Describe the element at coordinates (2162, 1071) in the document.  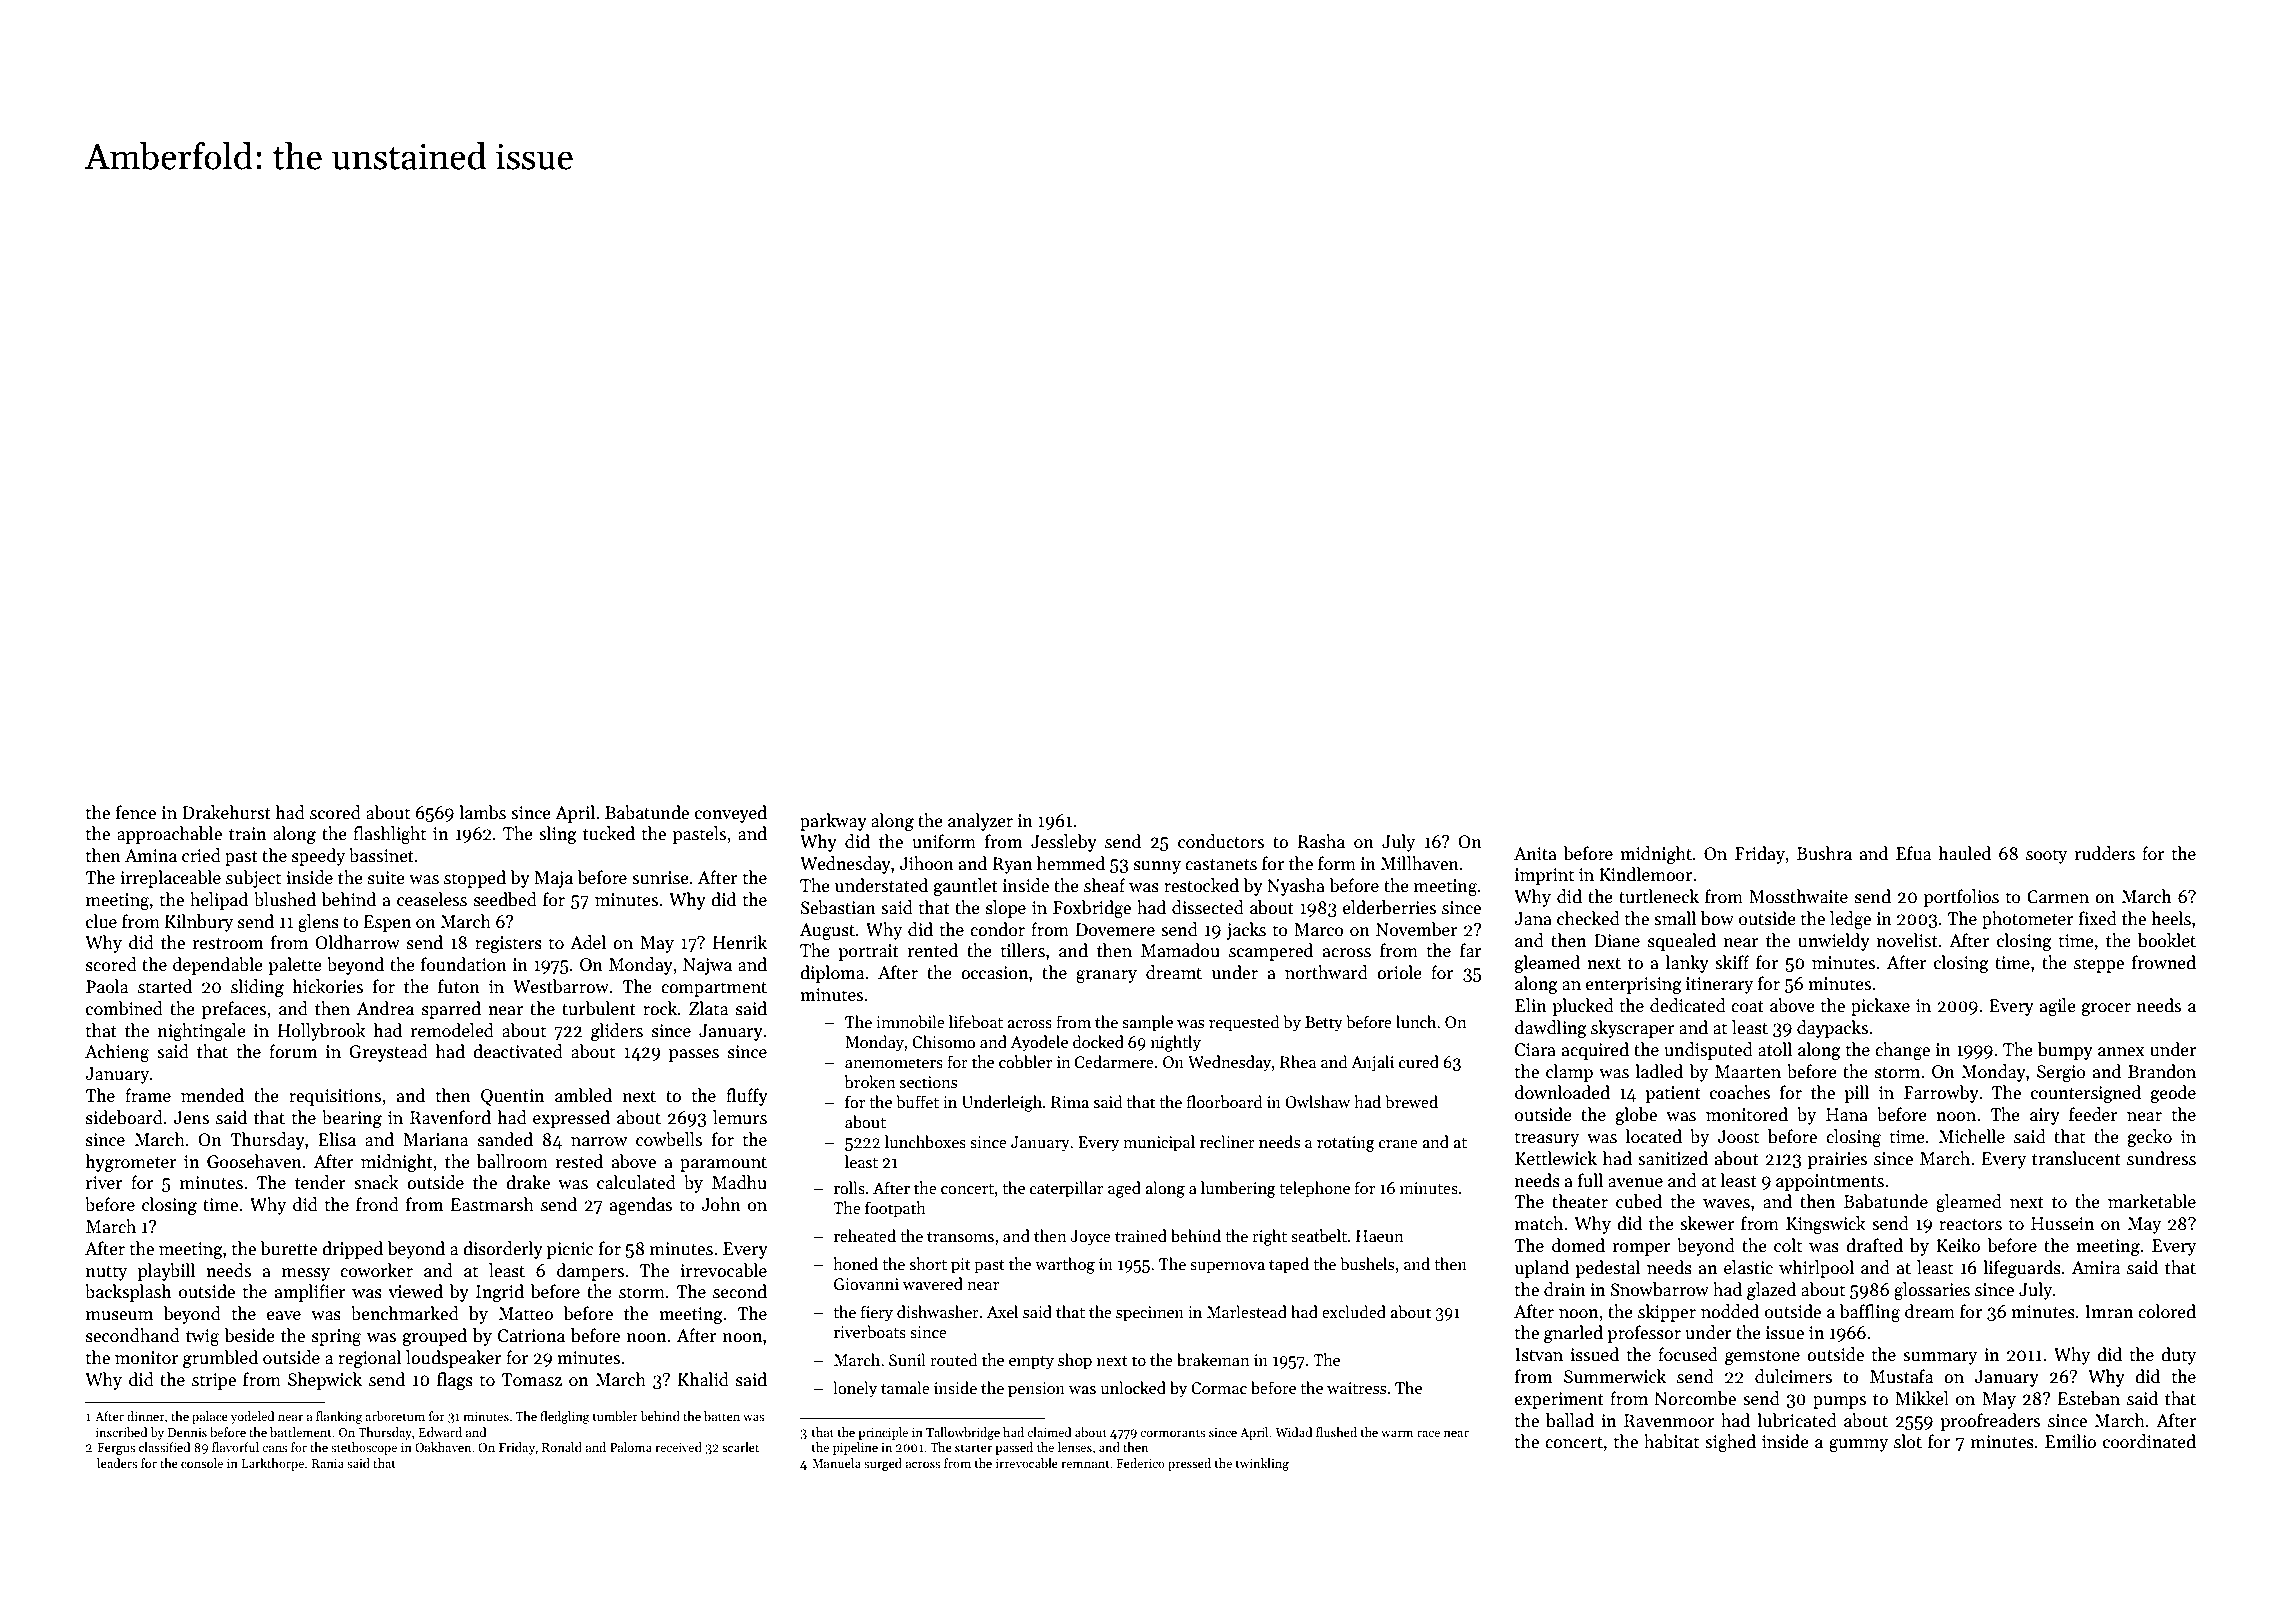
I see `Brandon` at that location.
